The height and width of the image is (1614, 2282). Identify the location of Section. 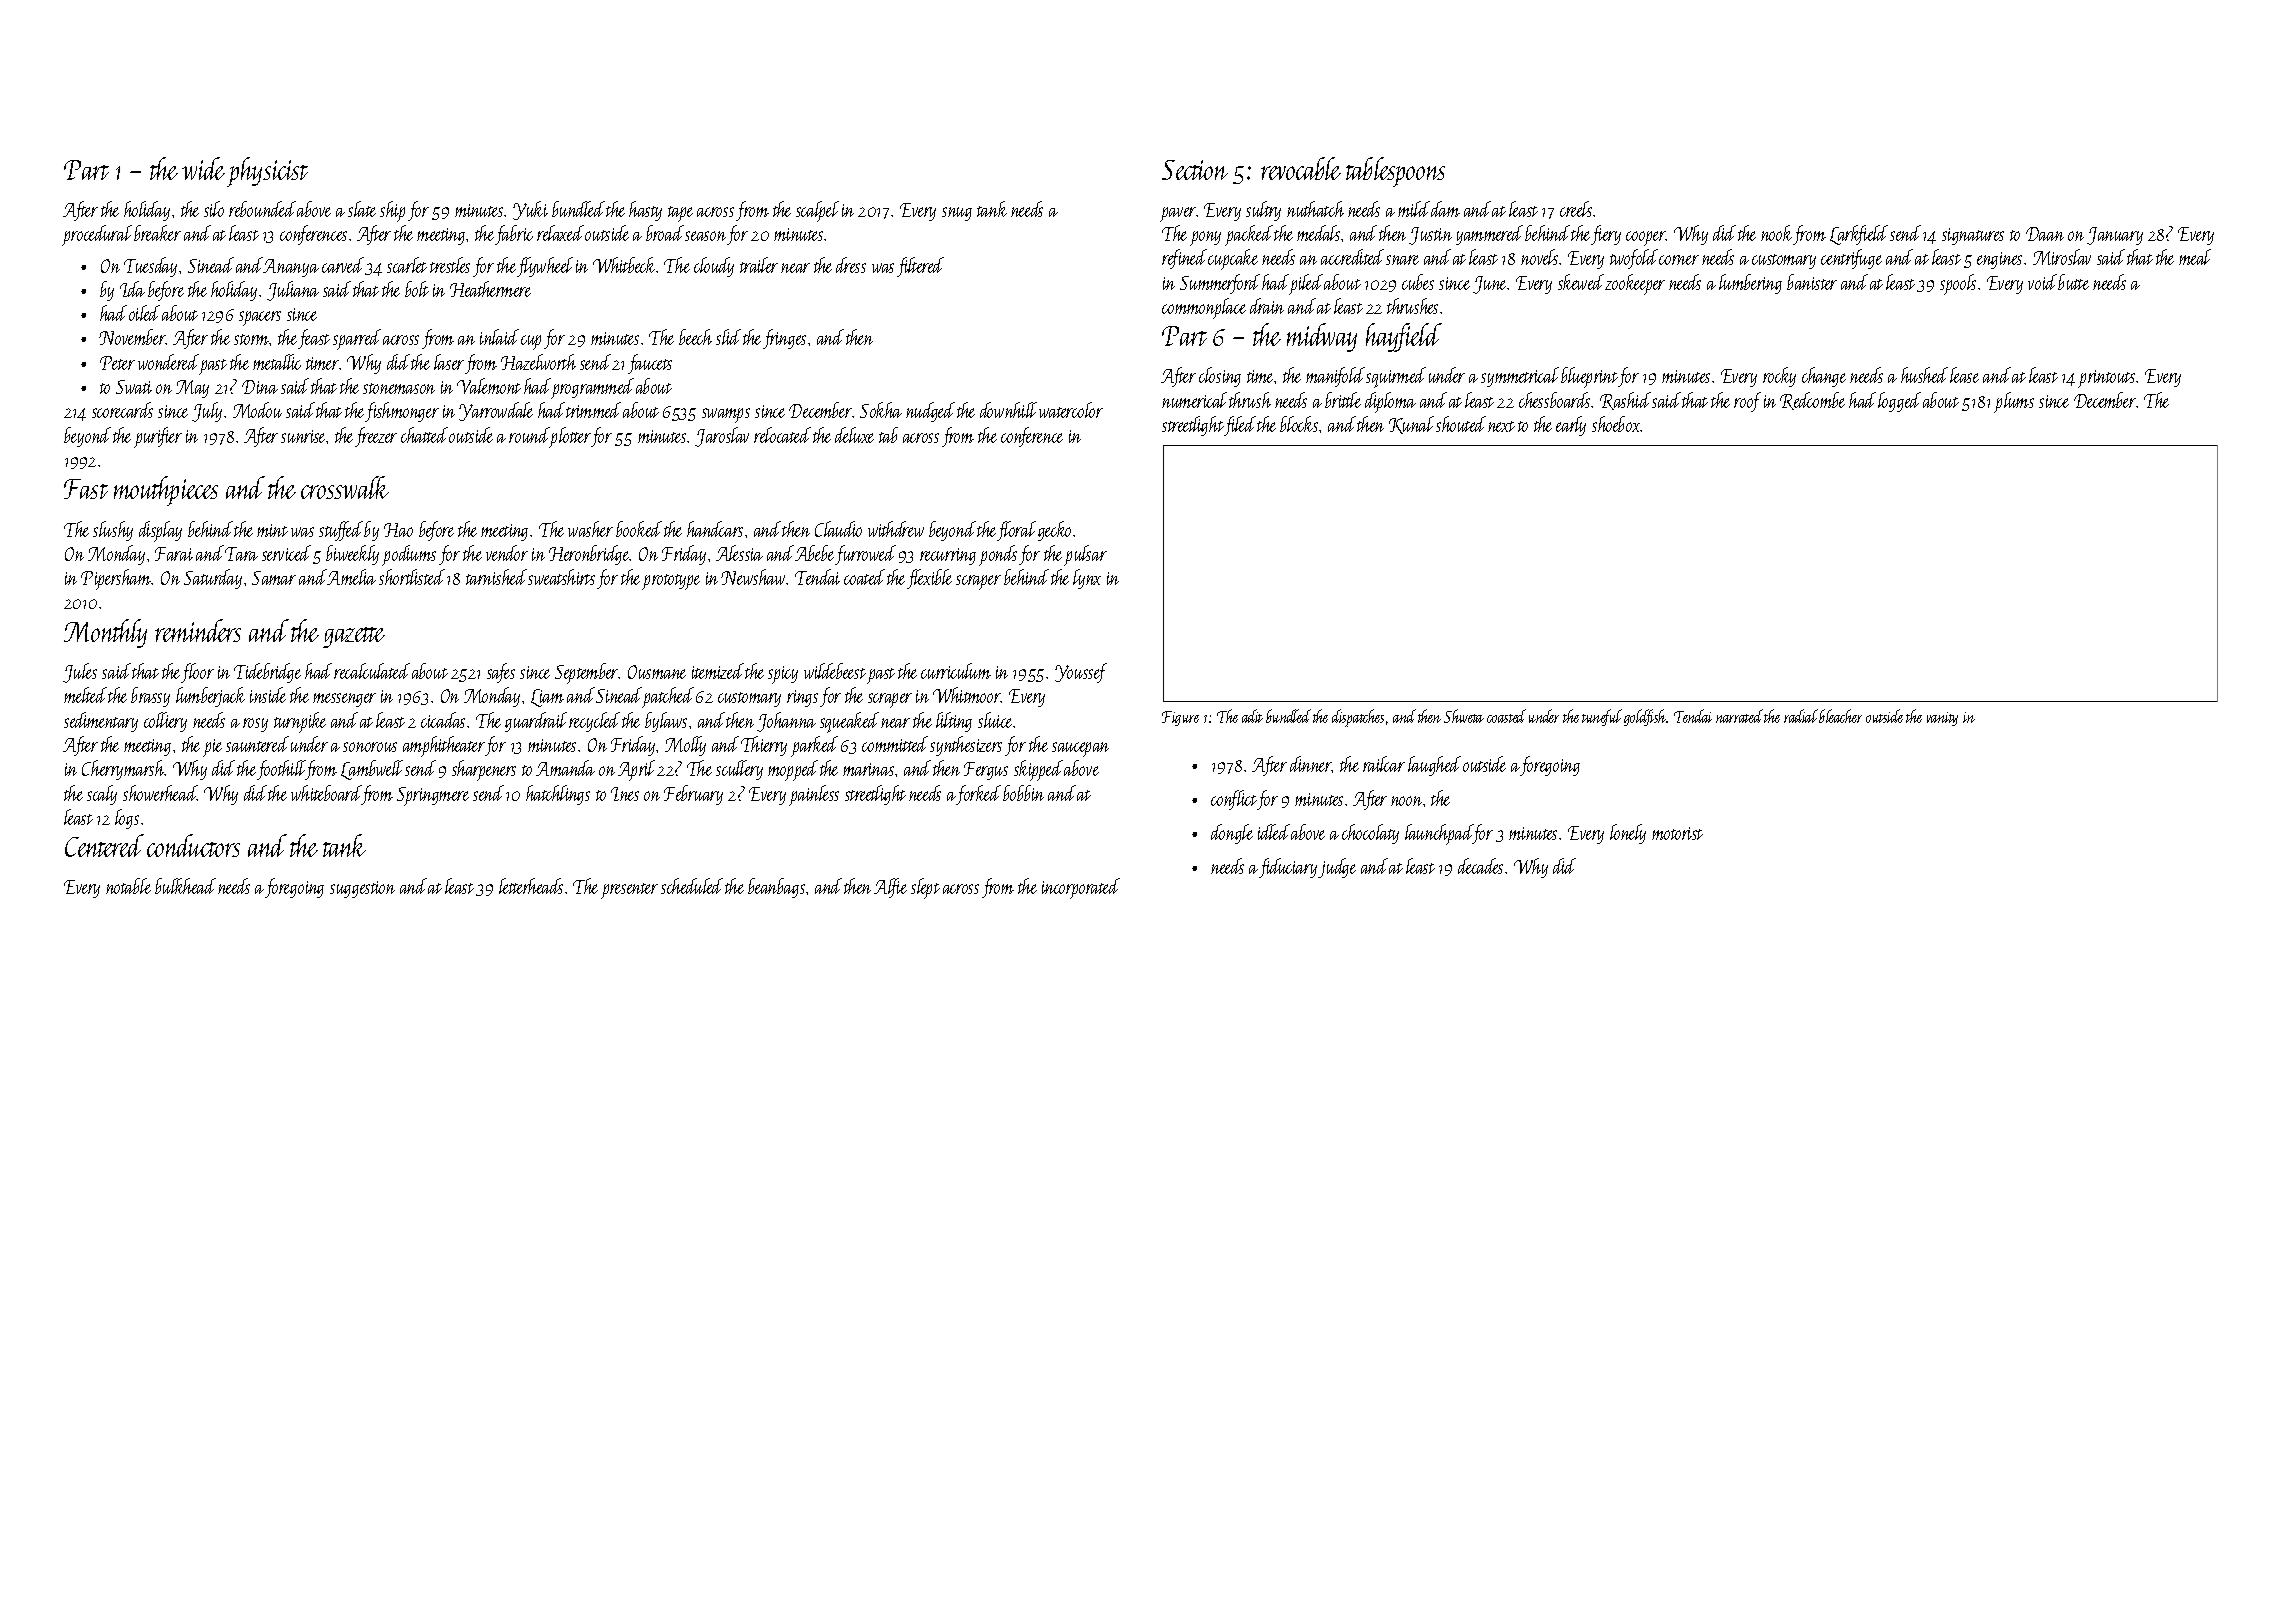
(1195, 170).
